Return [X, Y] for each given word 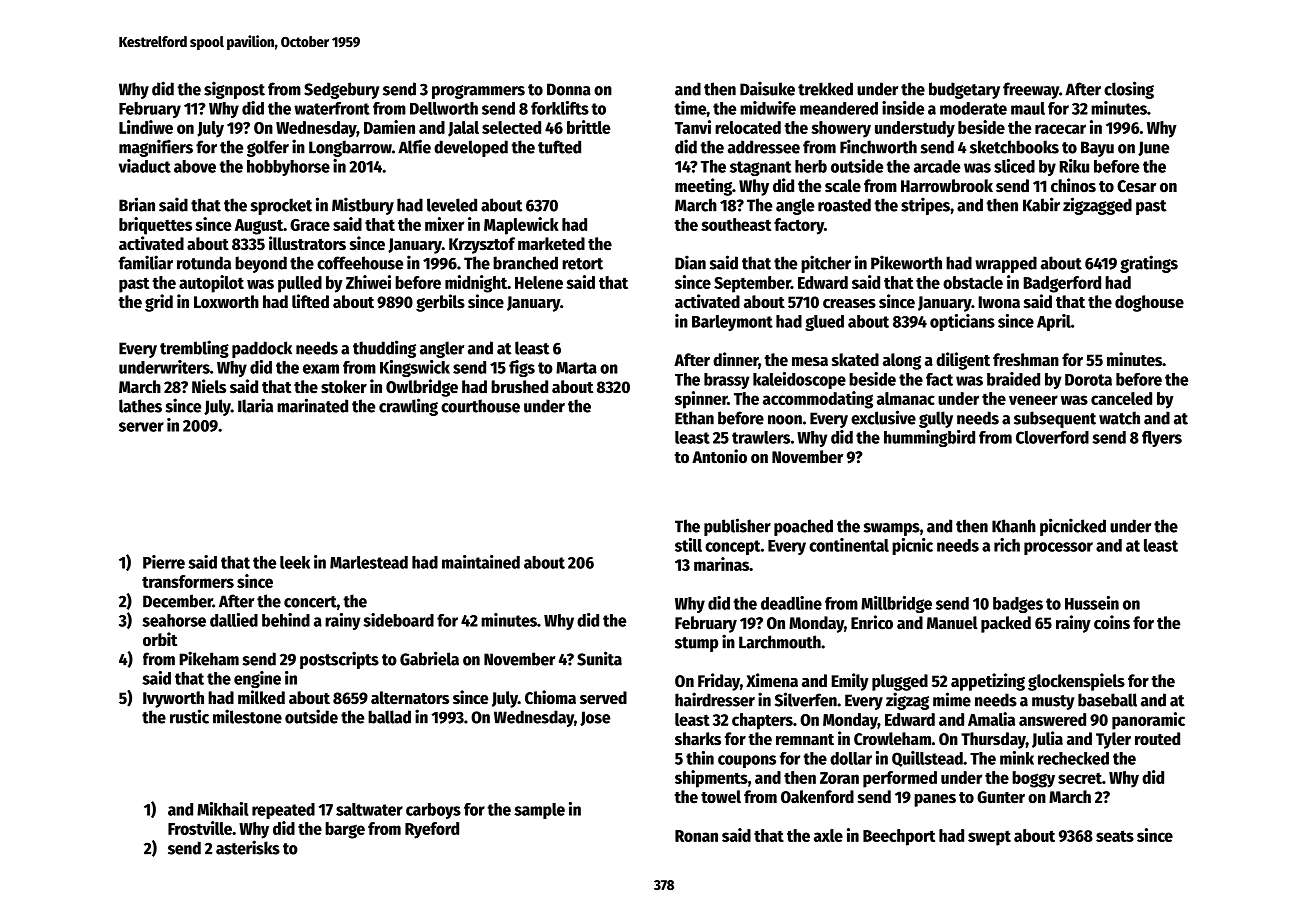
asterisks [248, 847]
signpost [234, 90]
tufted [559, 147]
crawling [408, 407]
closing [1129, 90]
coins [1112, 622]
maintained [481, 562]
